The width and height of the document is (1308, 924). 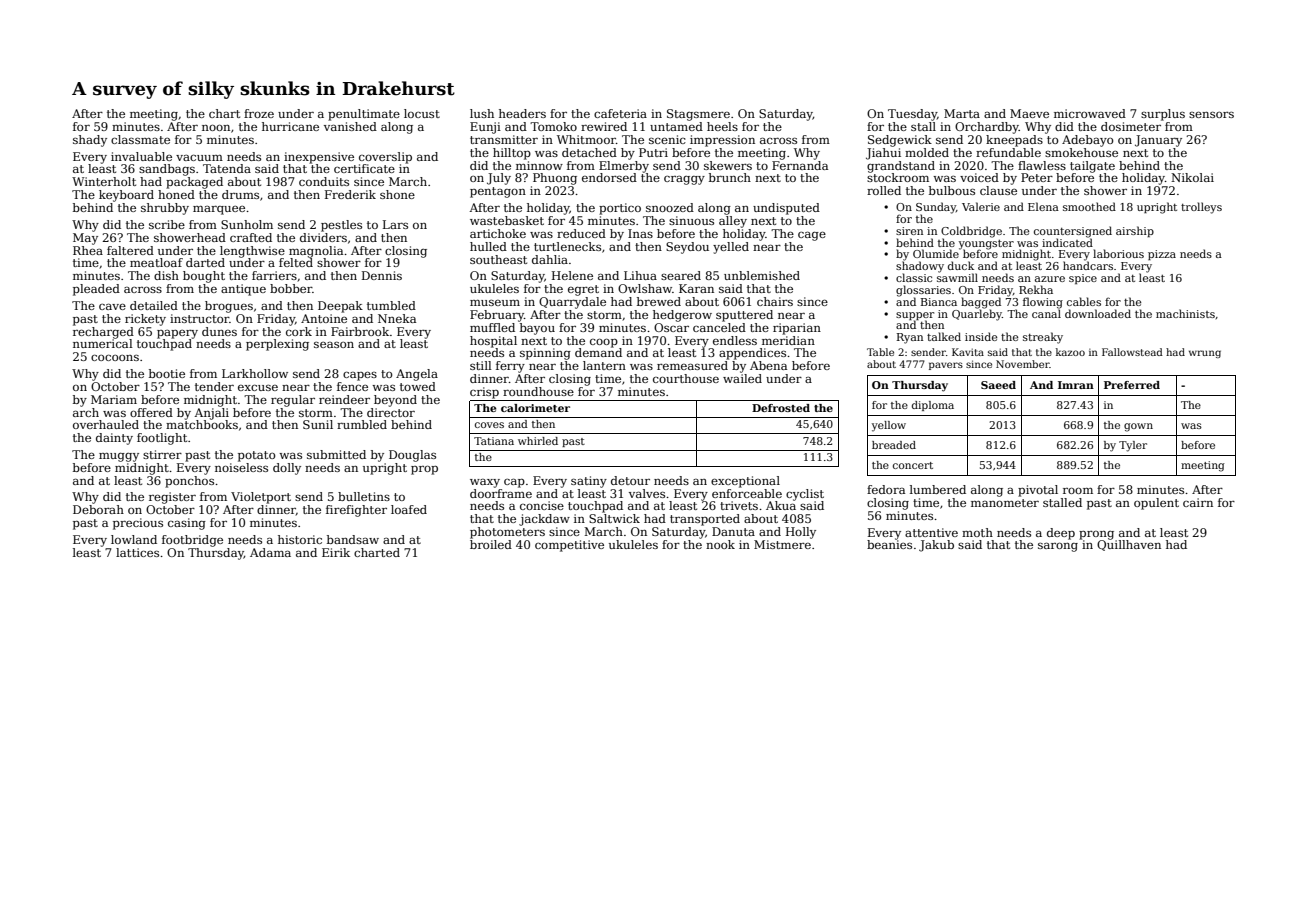 I want to click on alley, so click(x=733, y=222).
